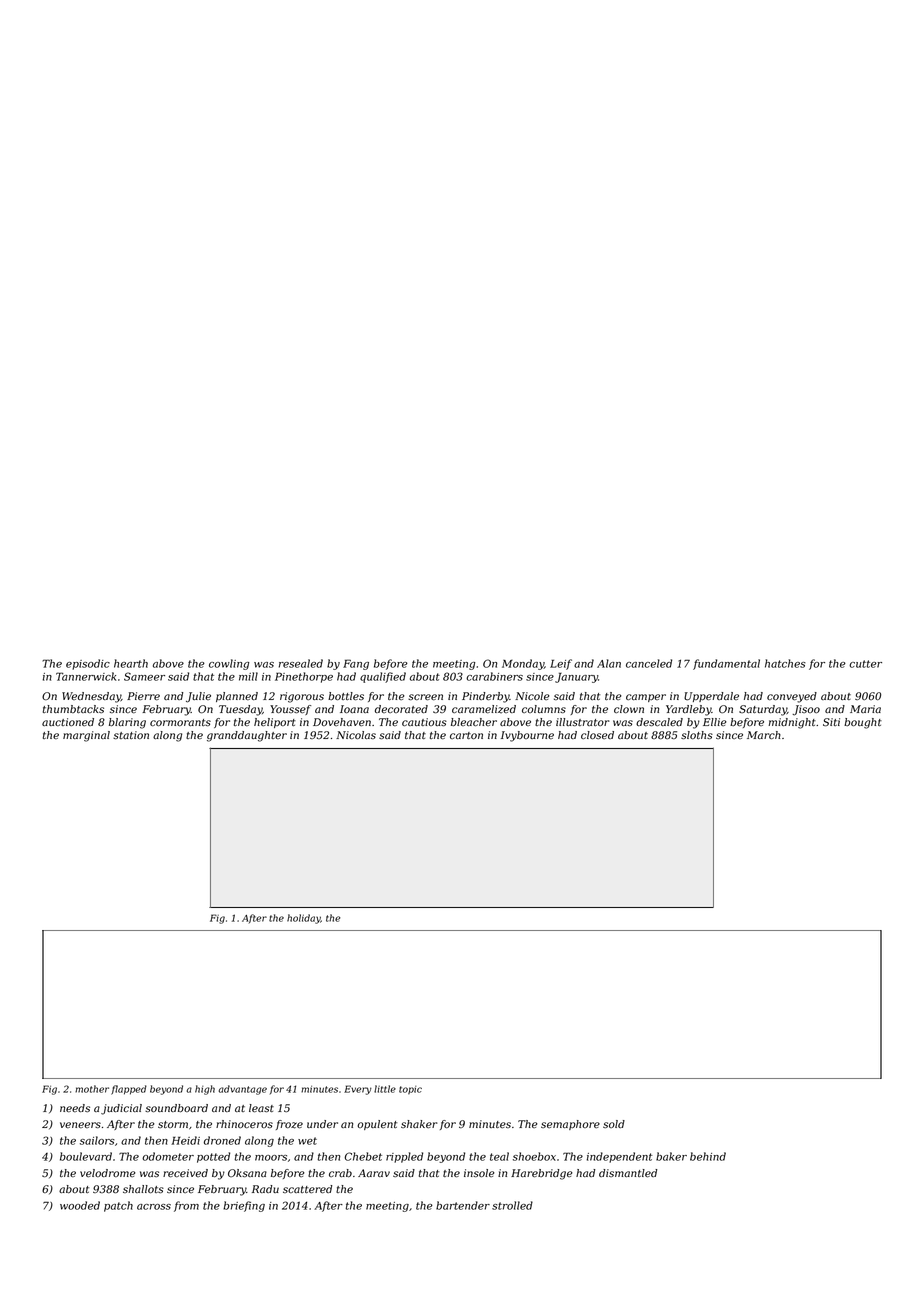  Describe the element at coordinates (523, 664) in the screenshot. I see `Monday` at that location.
